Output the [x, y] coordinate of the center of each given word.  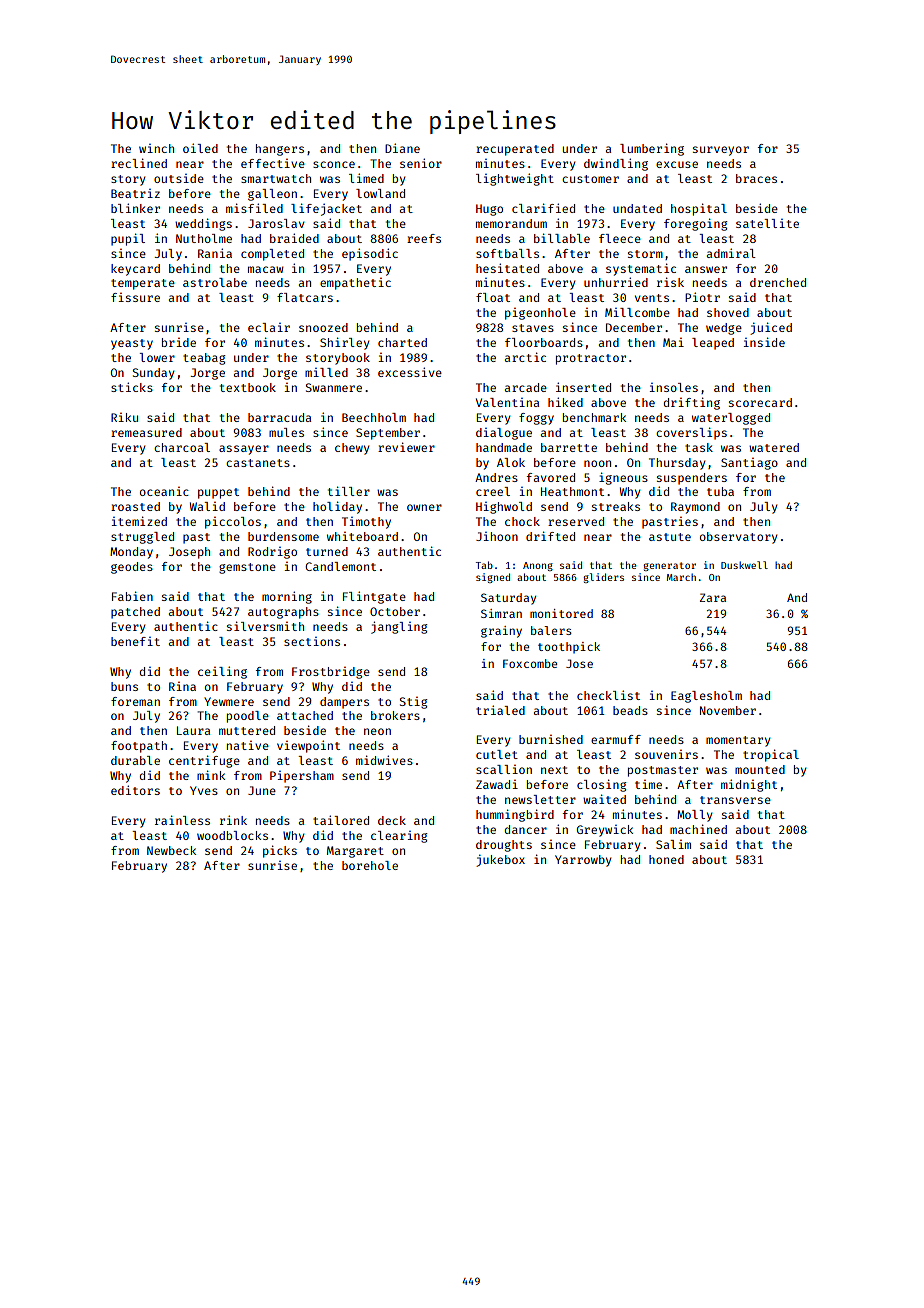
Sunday [154, 374]
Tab [484, 565]
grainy [501, 632]
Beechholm [374, 417]
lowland [380, 193]
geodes [132, 568]
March [681, 577]
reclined [139, 163]
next [554, 770]
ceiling [222, 672]
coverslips [691, 433]
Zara [713, 597]
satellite [767, 223]
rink [233, 820]
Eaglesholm [706, 697]
